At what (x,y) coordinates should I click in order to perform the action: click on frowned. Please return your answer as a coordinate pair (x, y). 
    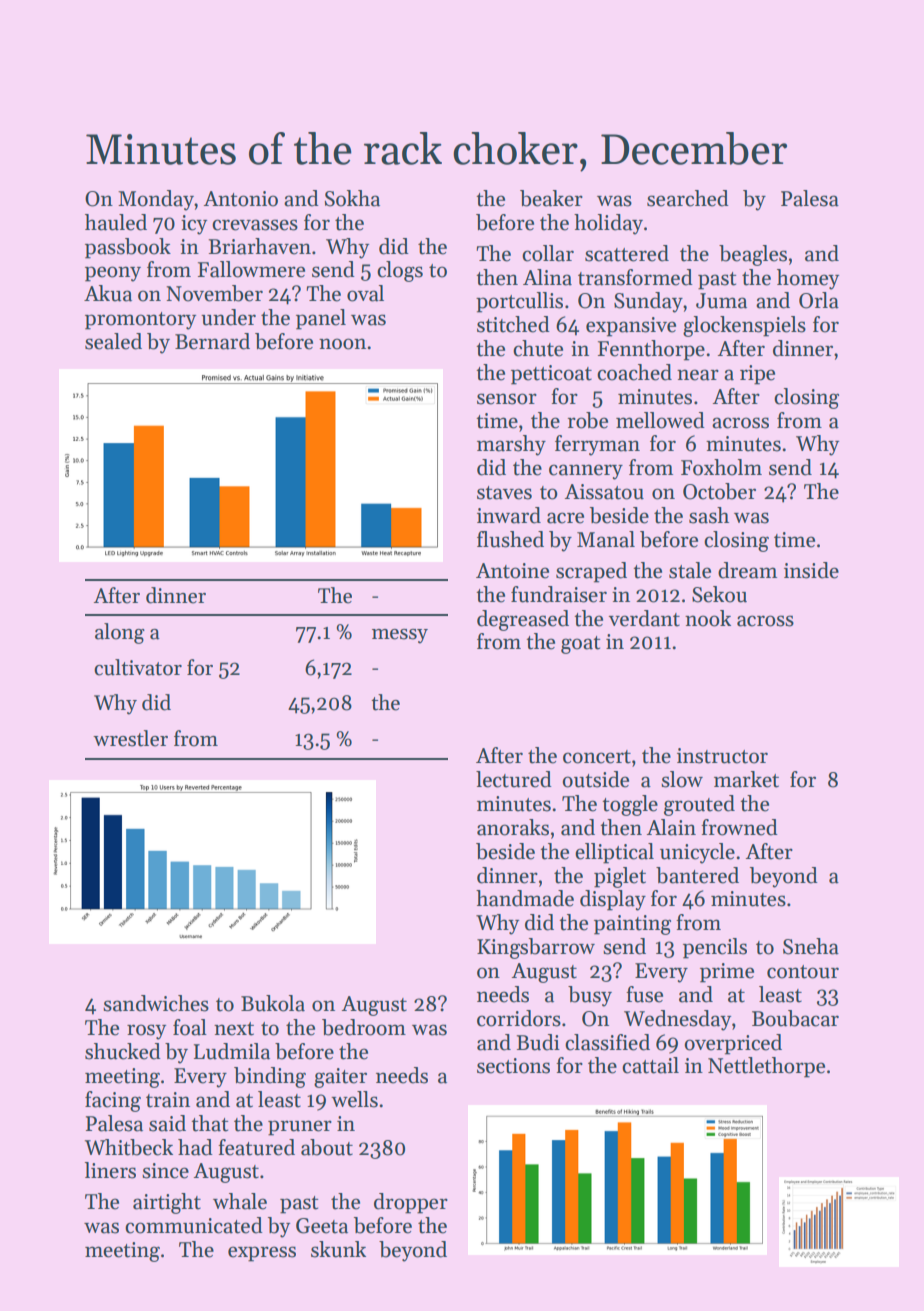
    Looking at the image, I should click on (739, 827).
